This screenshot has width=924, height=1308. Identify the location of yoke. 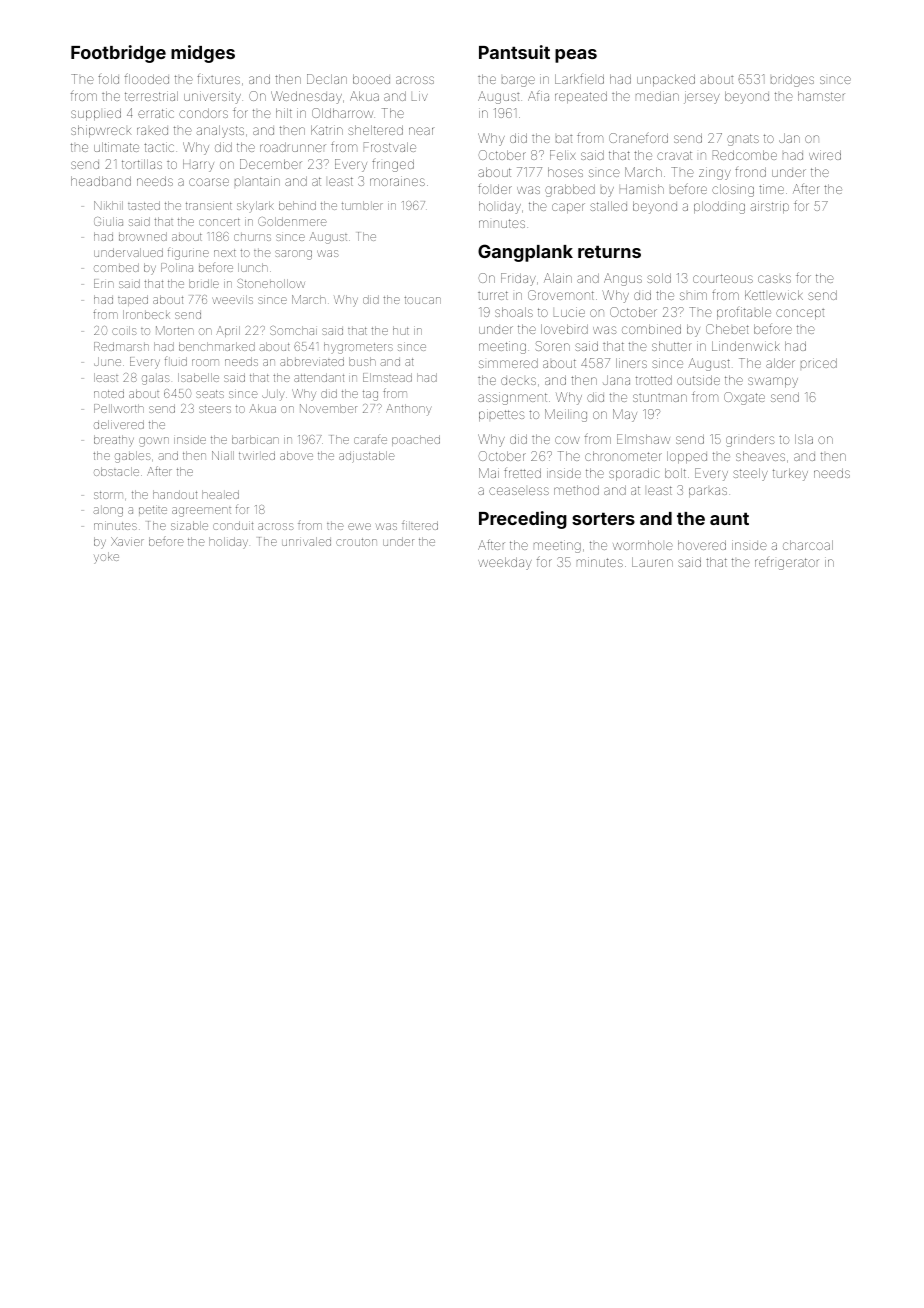
(106, 558).
